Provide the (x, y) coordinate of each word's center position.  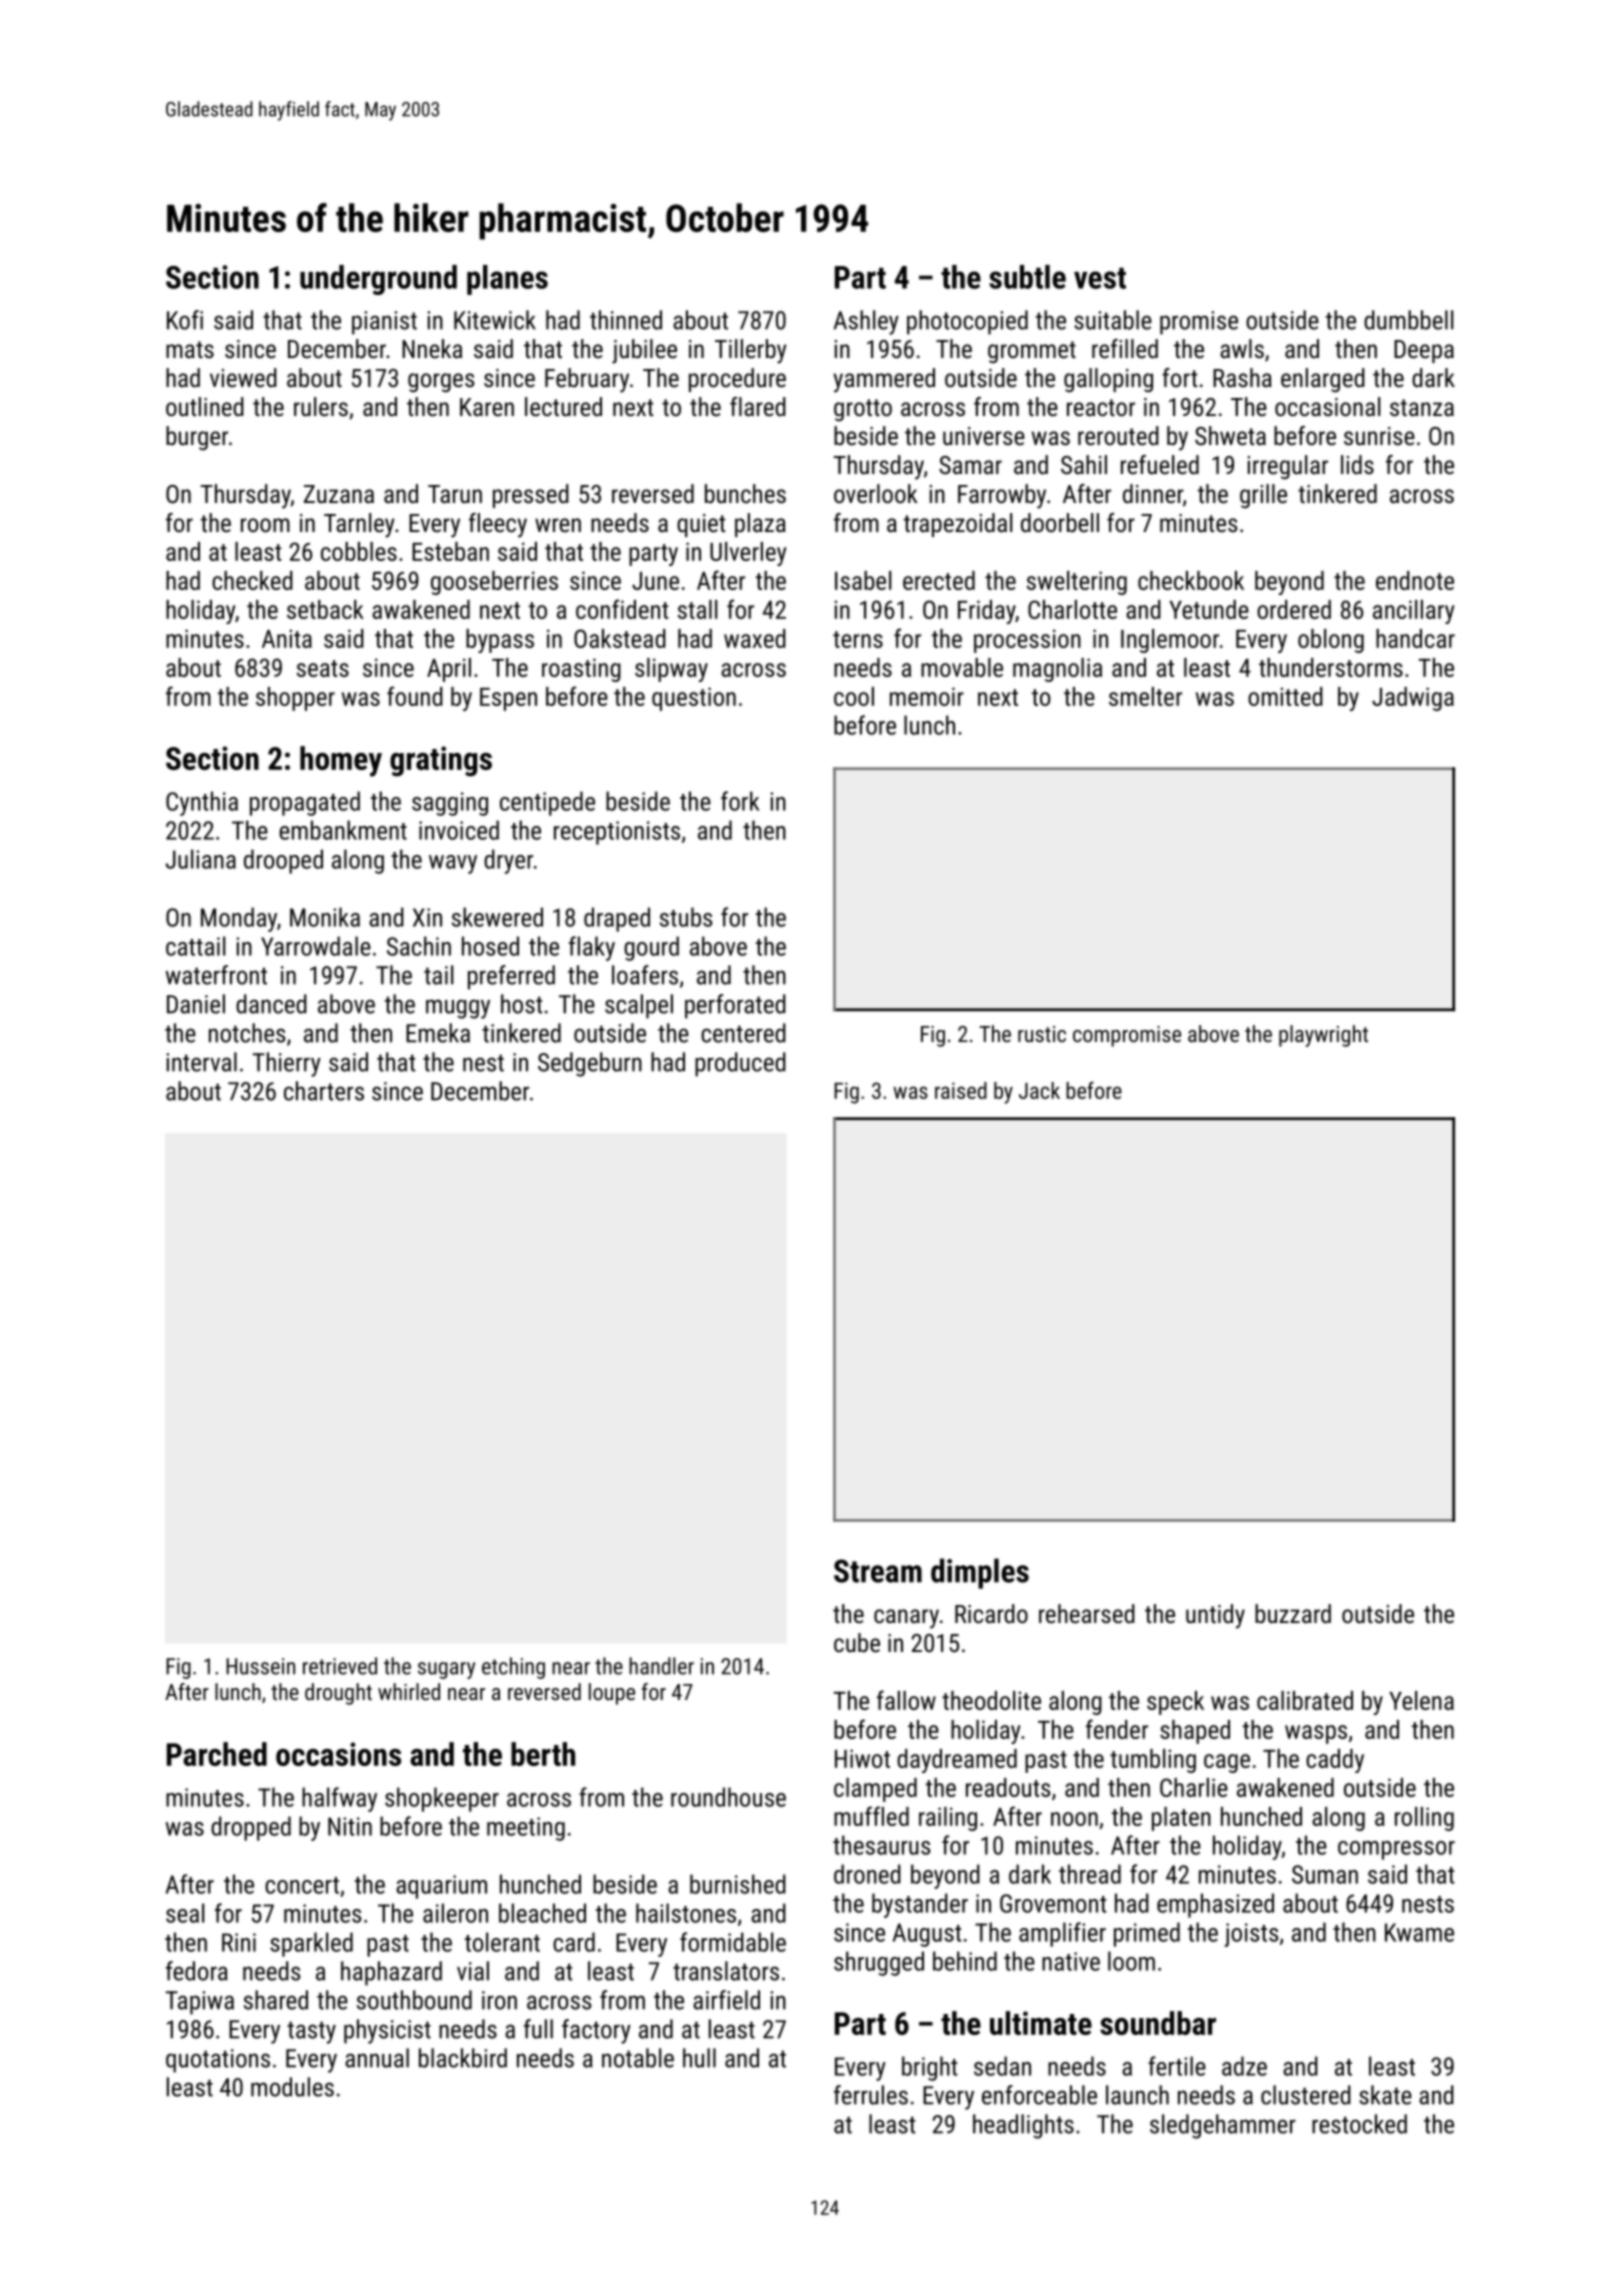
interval (201, 1062)
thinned (626, 320)
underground (378, 280)
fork (740, 801)
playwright (1323, 1036)
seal (185, 1913)
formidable (733, 1942)
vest (1100, 278)
